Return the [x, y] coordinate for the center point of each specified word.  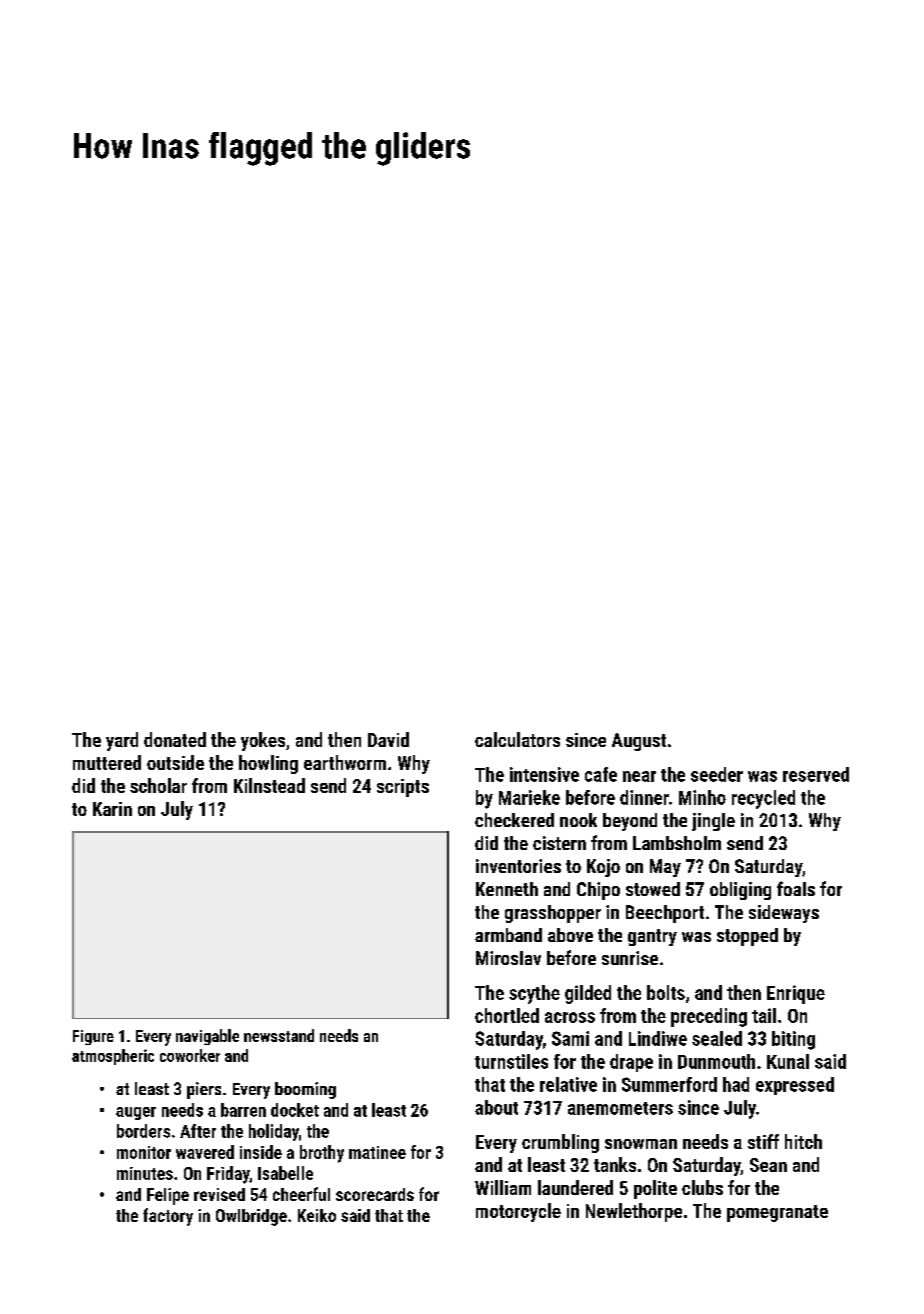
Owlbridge [251, 1217]
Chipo [598, 891]
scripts [403, 788]
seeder [717, 774]
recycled [763, 799]
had [736, 1084]
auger [136, 1113]
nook [578, 820]
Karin [112, 809]
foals [796, 888]
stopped [747, 937]
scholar [158, 785]
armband [508, 935]
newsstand [279, 1035]
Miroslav [508, 958]
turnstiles [511, 1061]
